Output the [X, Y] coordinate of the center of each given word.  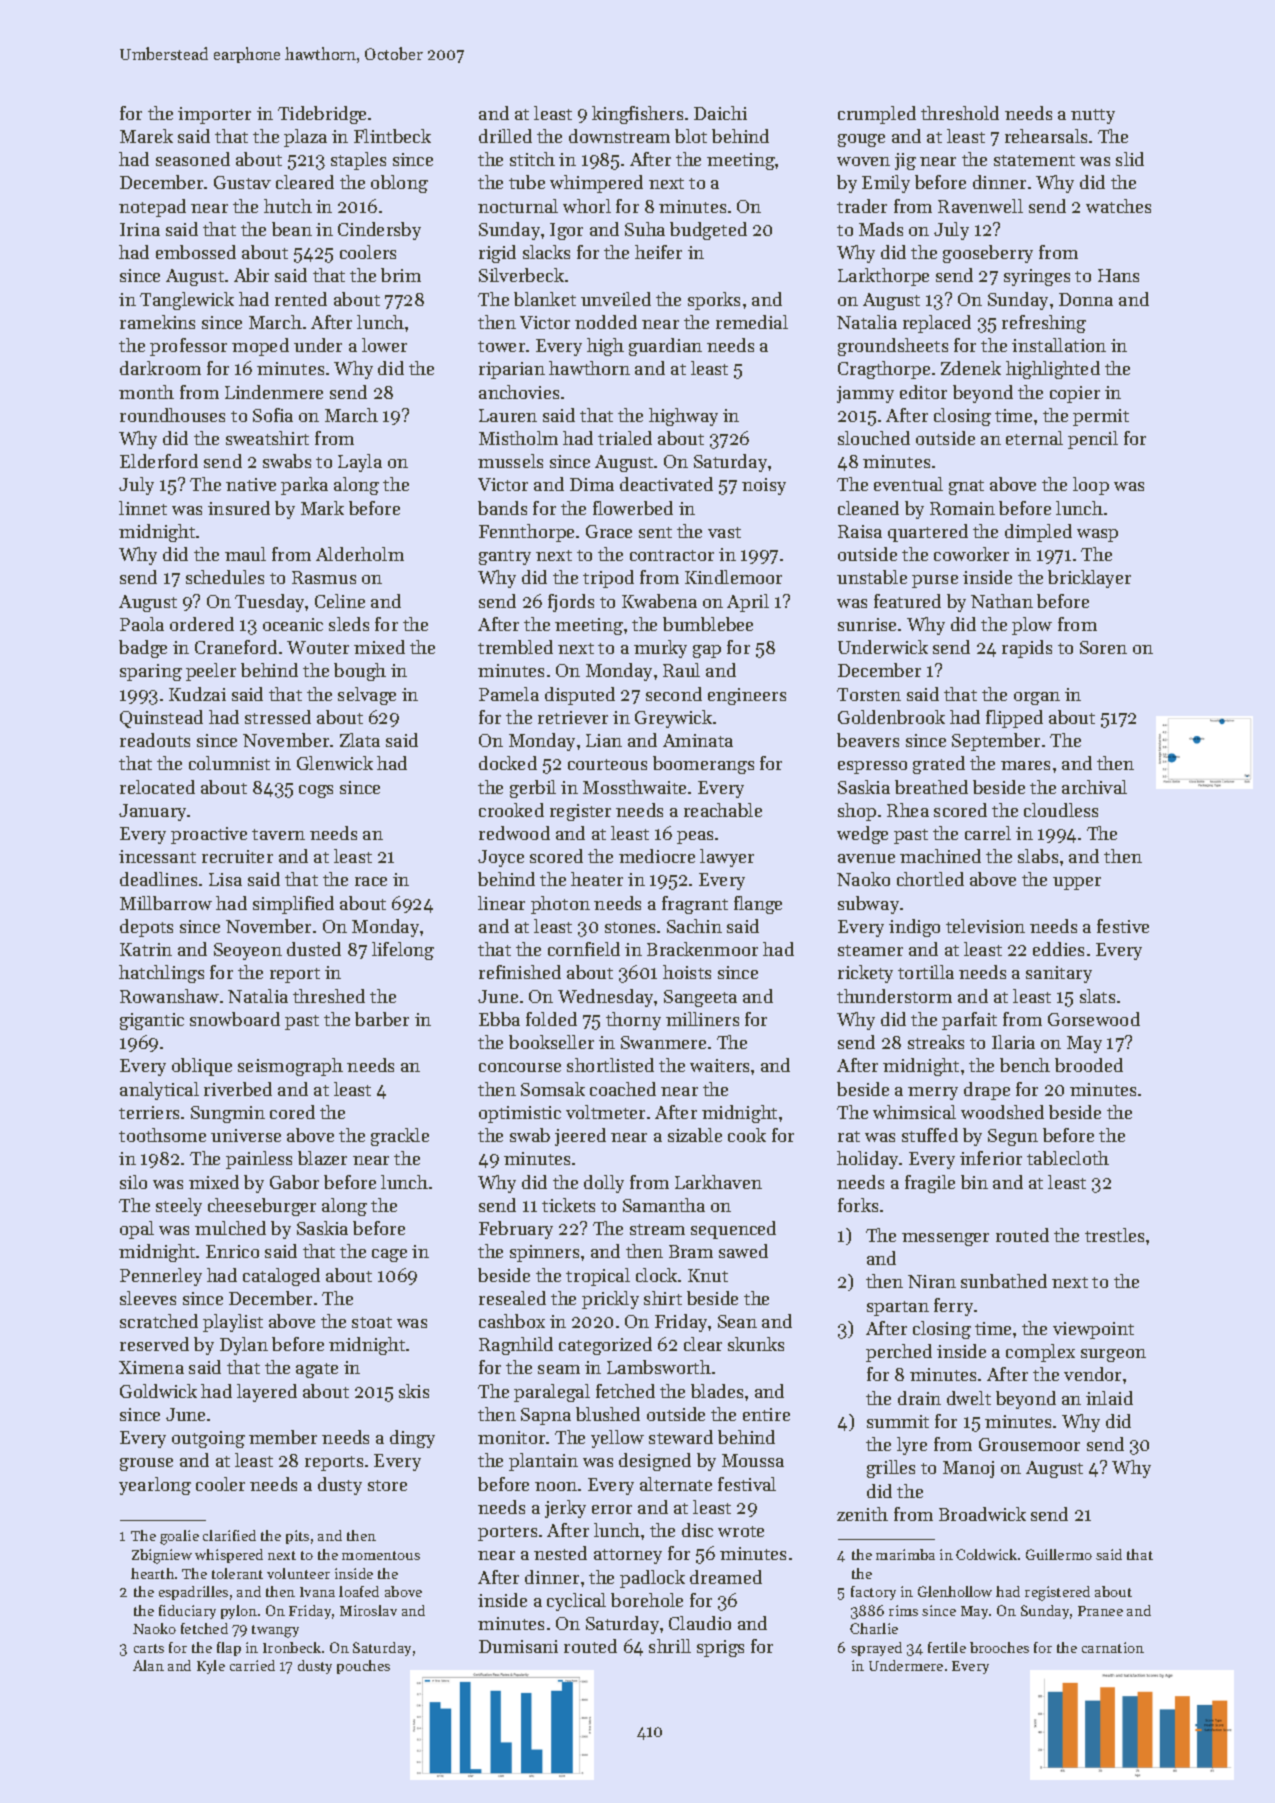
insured [239, 508]
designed [655, 1462]
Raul [681, 670]
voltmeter [605, 1112]
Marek [146, 136]
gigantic [152, 1021]
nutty [1093, 116]
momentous [381, 1555]
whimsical [914, 1112]
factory [873, 1593]
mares [1025, 765]
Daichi [720, 113]
